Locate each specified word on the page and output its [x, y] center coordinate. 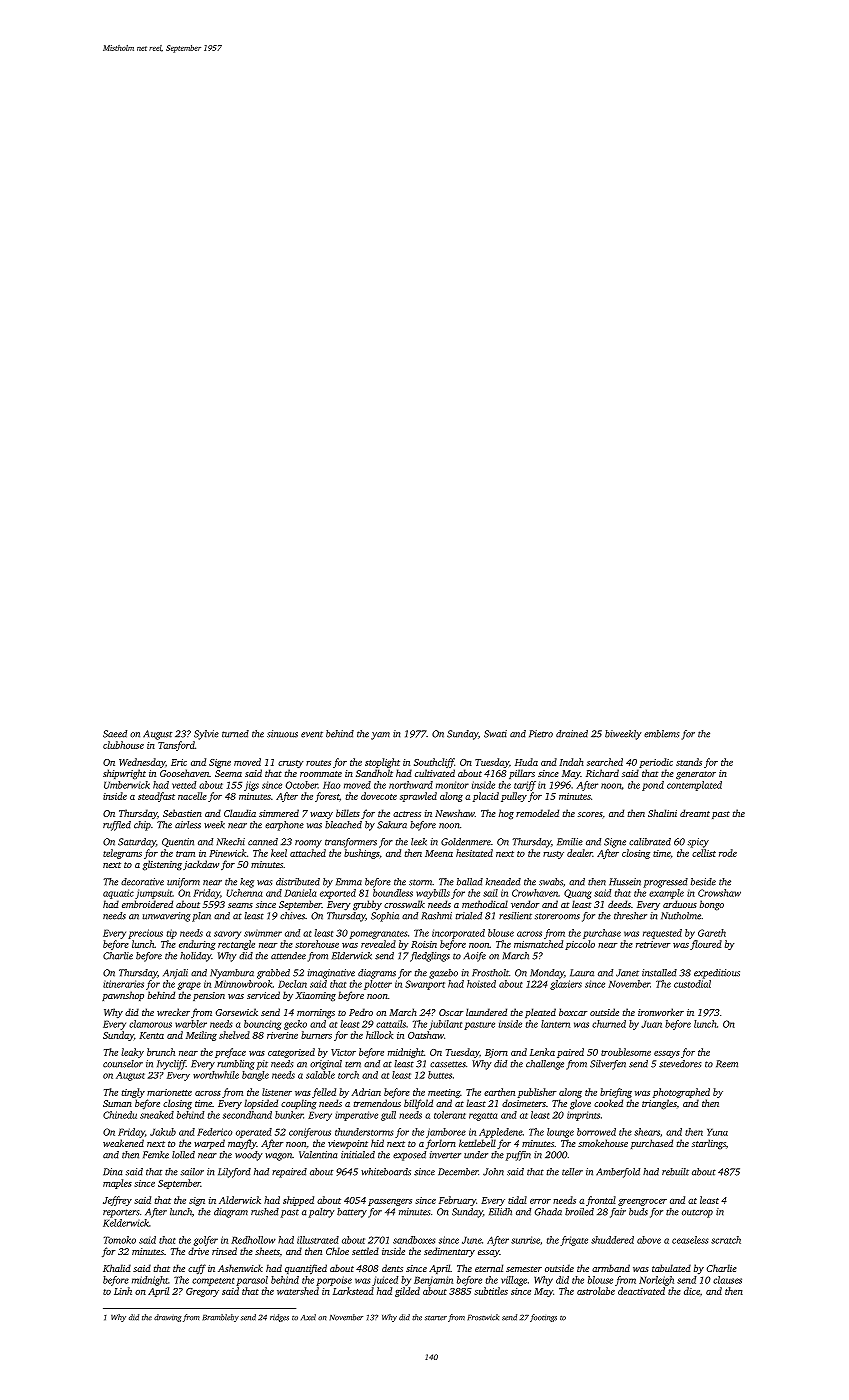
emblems [661, 734]
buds [638, 1212]
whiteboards [386, 1172]
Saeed [115, 734]
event [312, 734]
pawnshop [123, 996]
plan [201, 917]
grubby [367, 905]
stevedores [680, 1064]
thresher [630, 916]
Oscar [451, 1012]
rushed [265, 1212]
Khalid [117, 1268]
